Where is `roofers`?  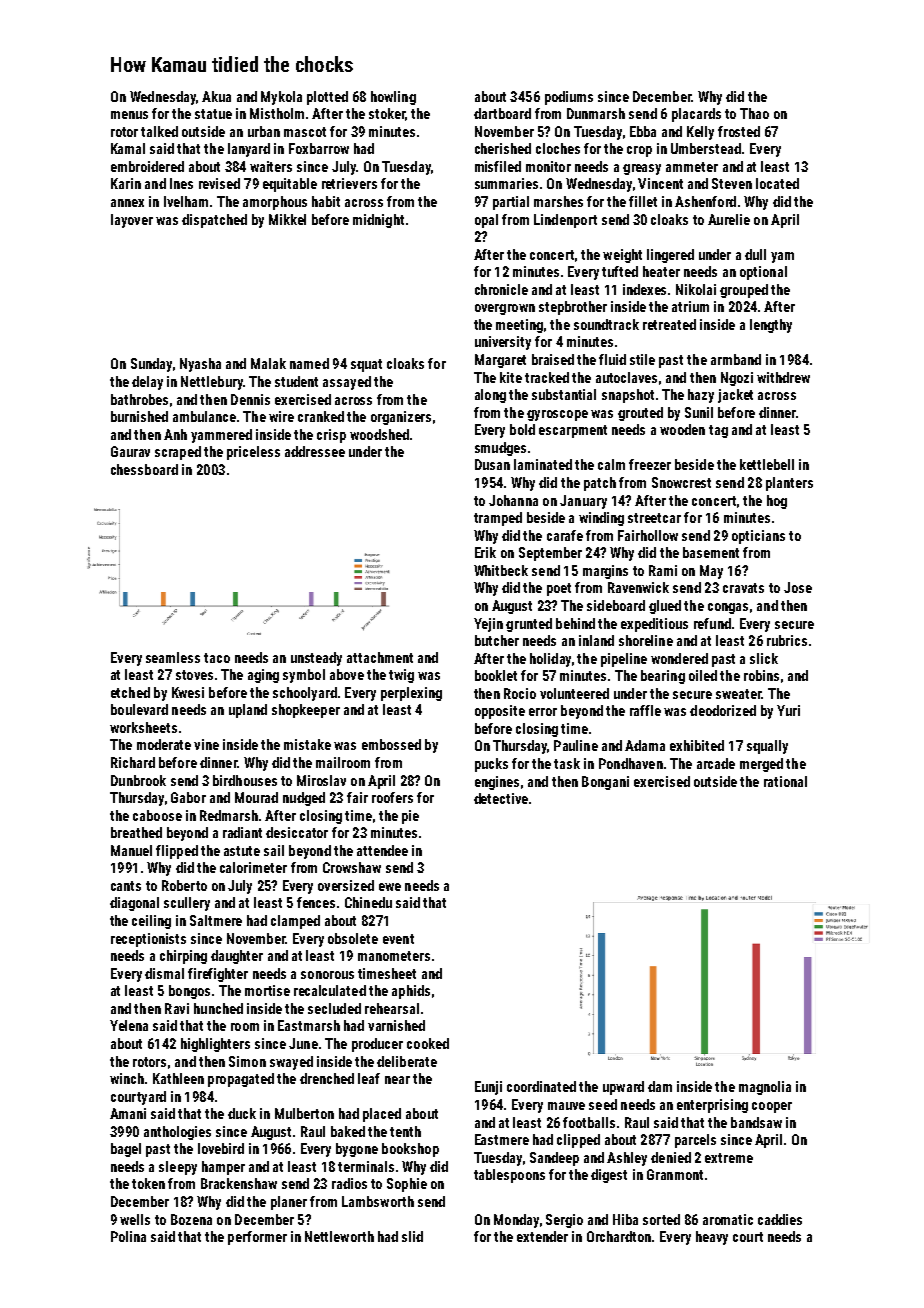 roofers is located at coordinates (392, 797).
